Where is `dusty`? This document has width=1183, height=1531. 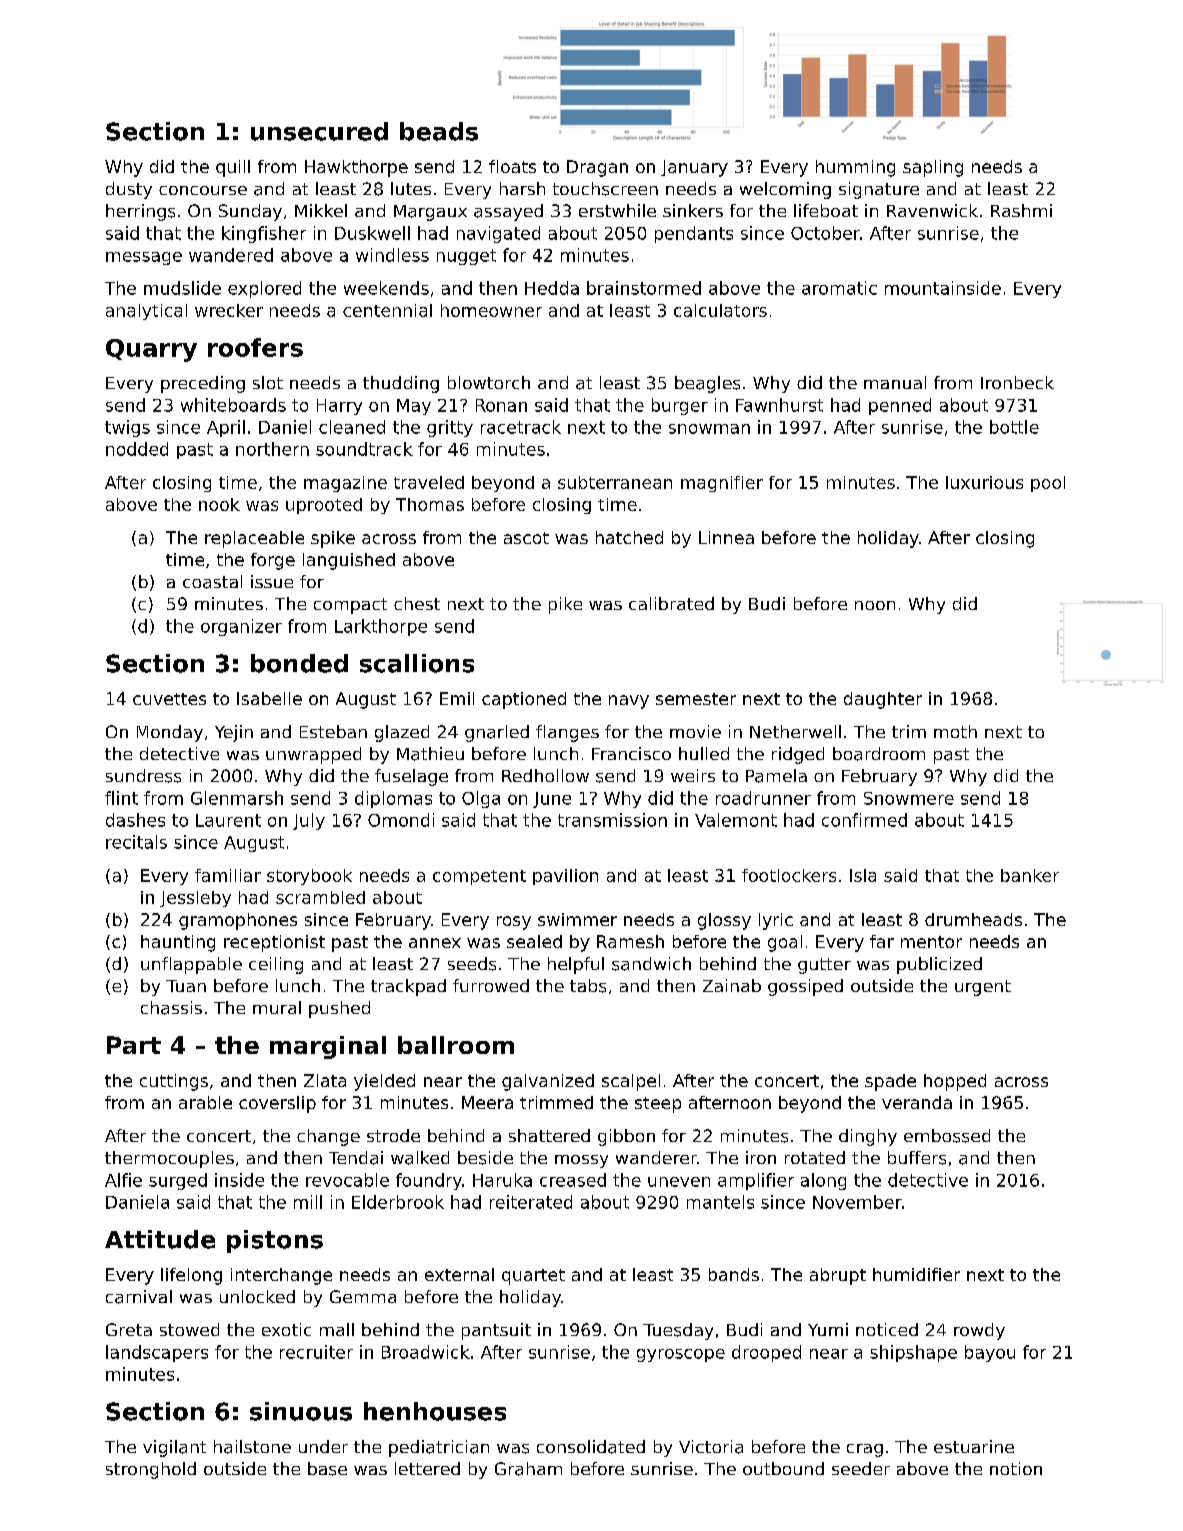 dusty is located at coordinates (129, 190).
